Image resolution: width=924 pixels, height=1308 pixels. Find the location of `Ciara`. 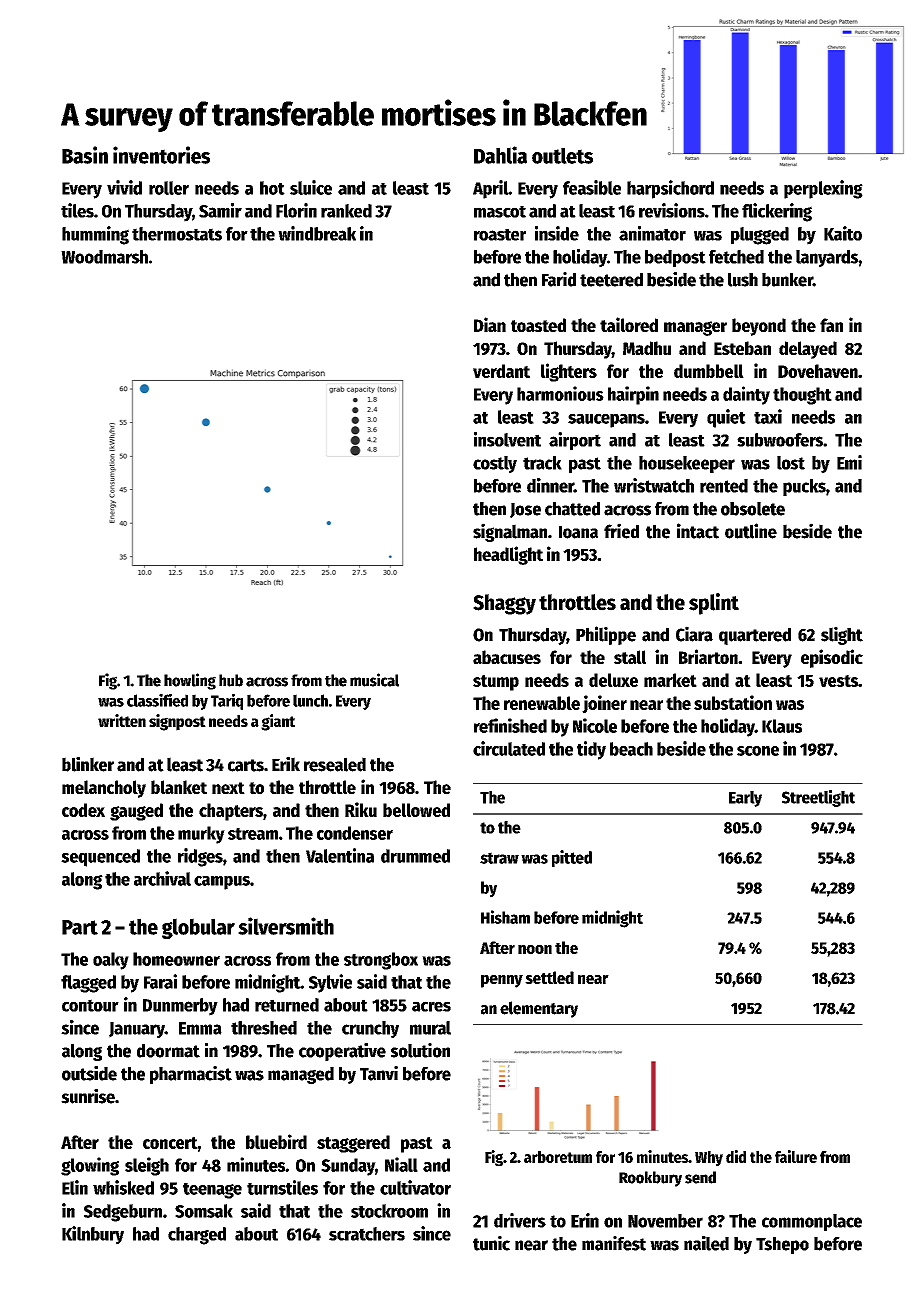

Ciara is located at coordinates (694, 634).
